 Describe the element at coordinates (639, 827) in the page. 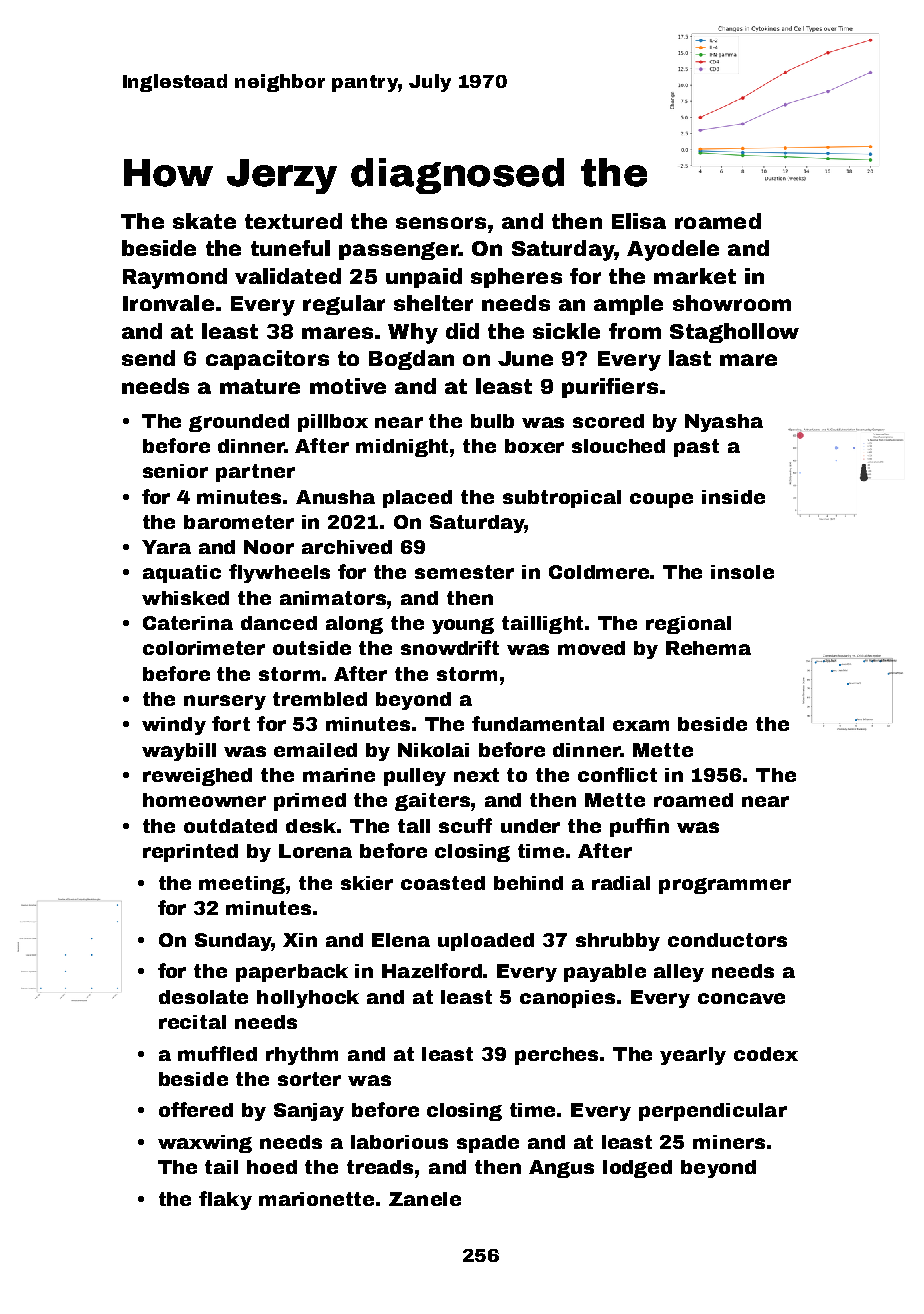

I see `puffin` at that location.
